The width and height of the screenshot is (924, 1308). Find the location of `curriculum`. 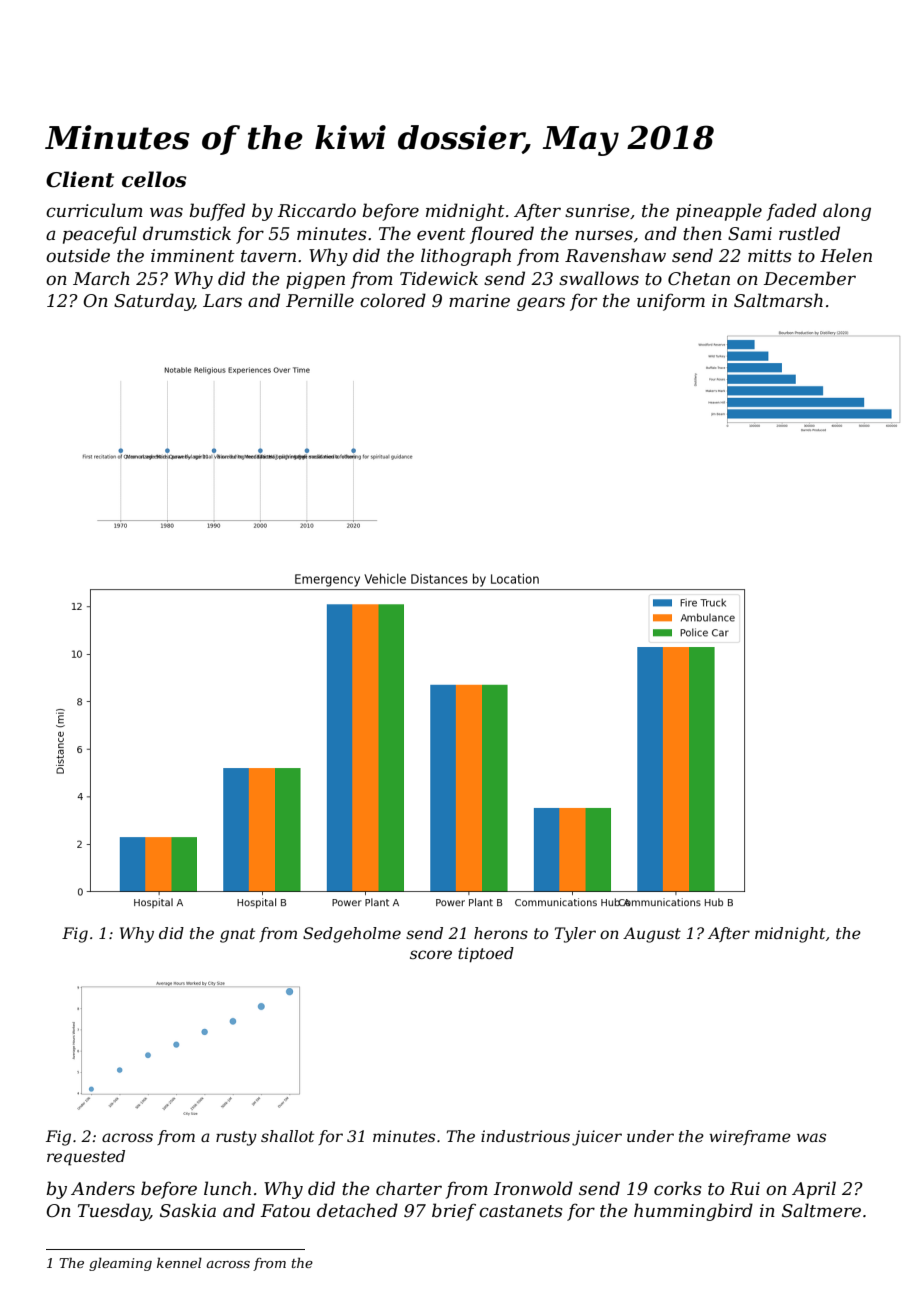

curriculum is located at coordinates (94, 210).
